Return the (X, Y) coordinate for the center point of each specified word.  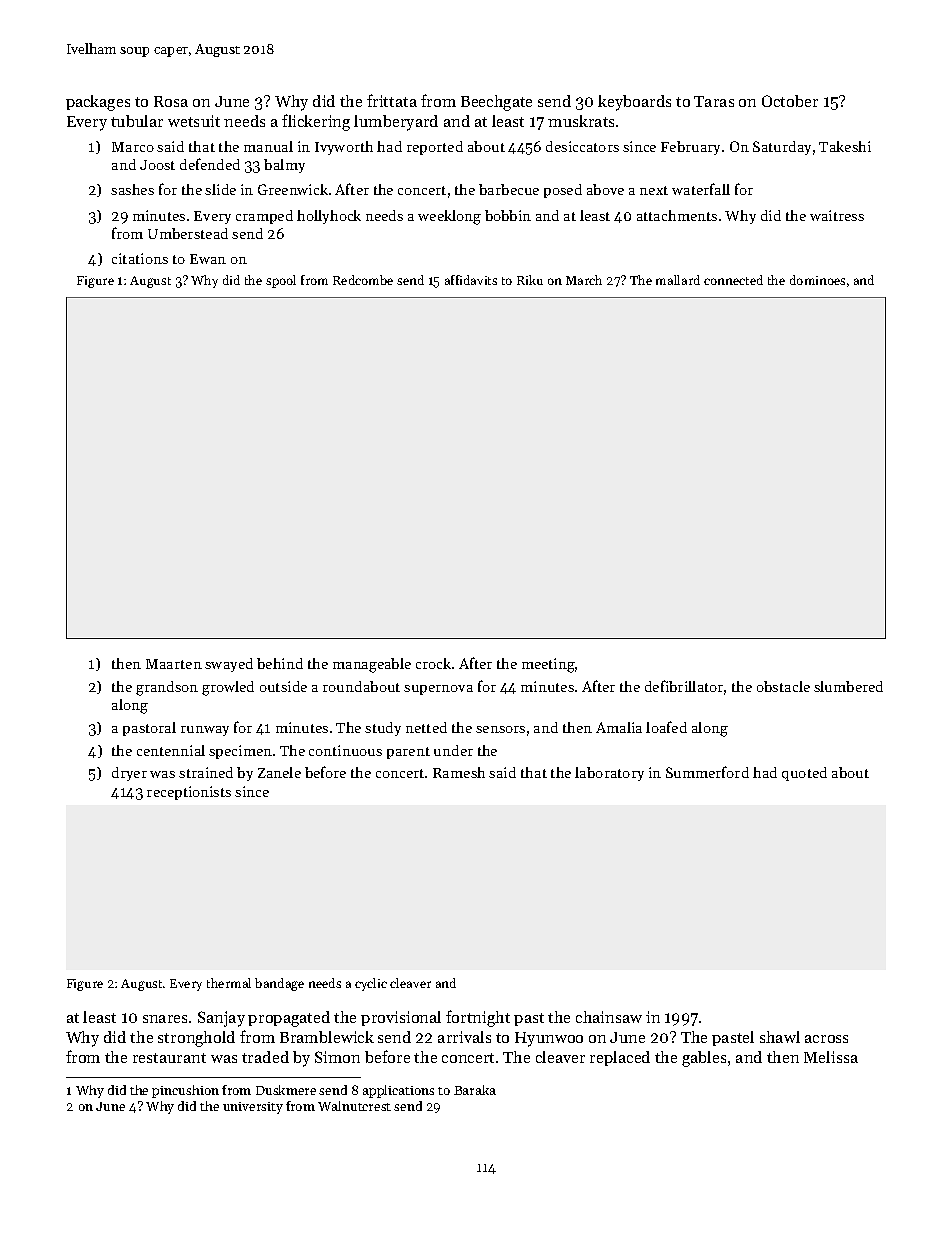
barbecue (509, 189)
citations (140, 258)
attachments (677, 215)
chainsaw (609, 1017)
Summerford (707, 772)
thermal (229, 983)
